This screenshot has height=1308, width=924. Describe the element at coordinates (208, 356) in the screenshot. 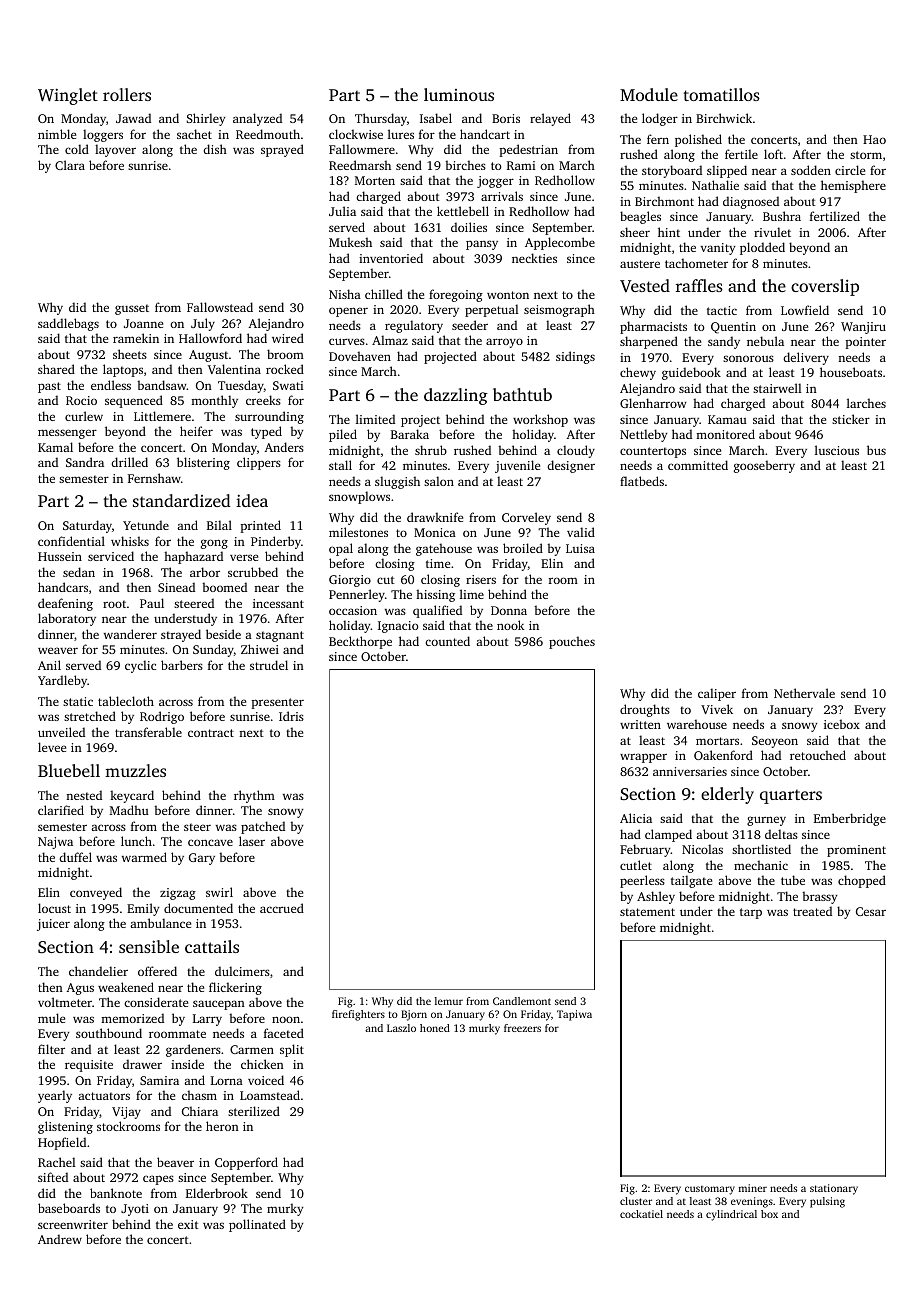

I see `August` at that location.
